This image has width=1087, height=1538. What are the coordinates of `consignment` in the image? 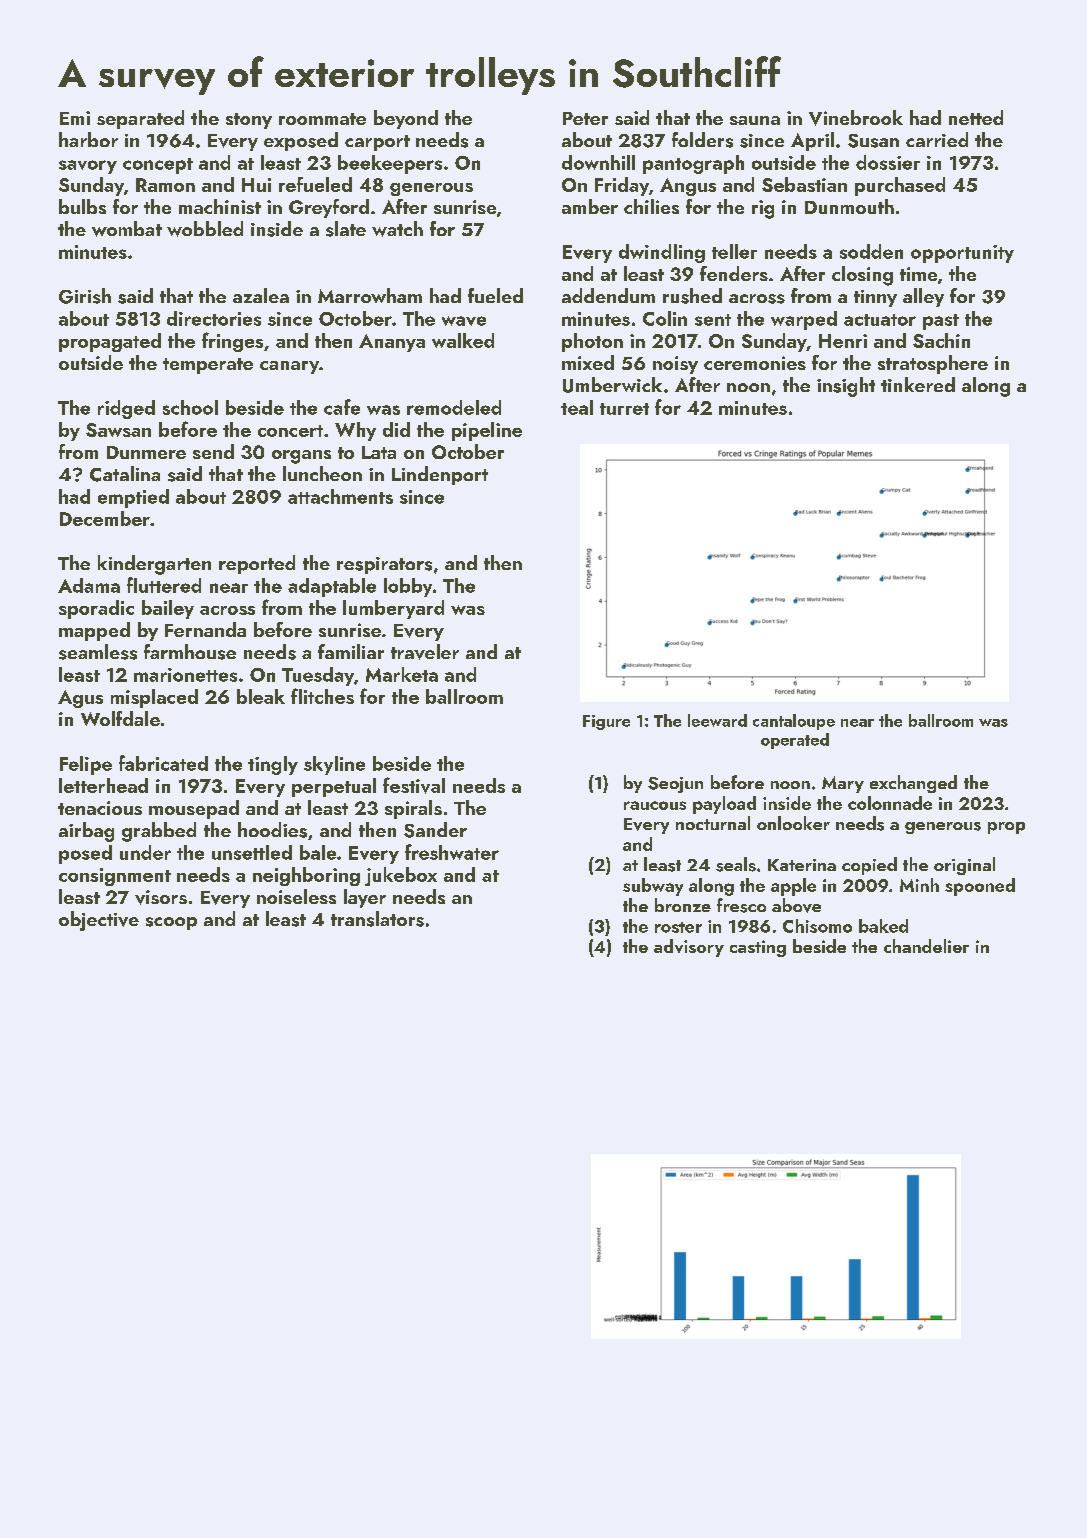 It's located at (115, 877).
